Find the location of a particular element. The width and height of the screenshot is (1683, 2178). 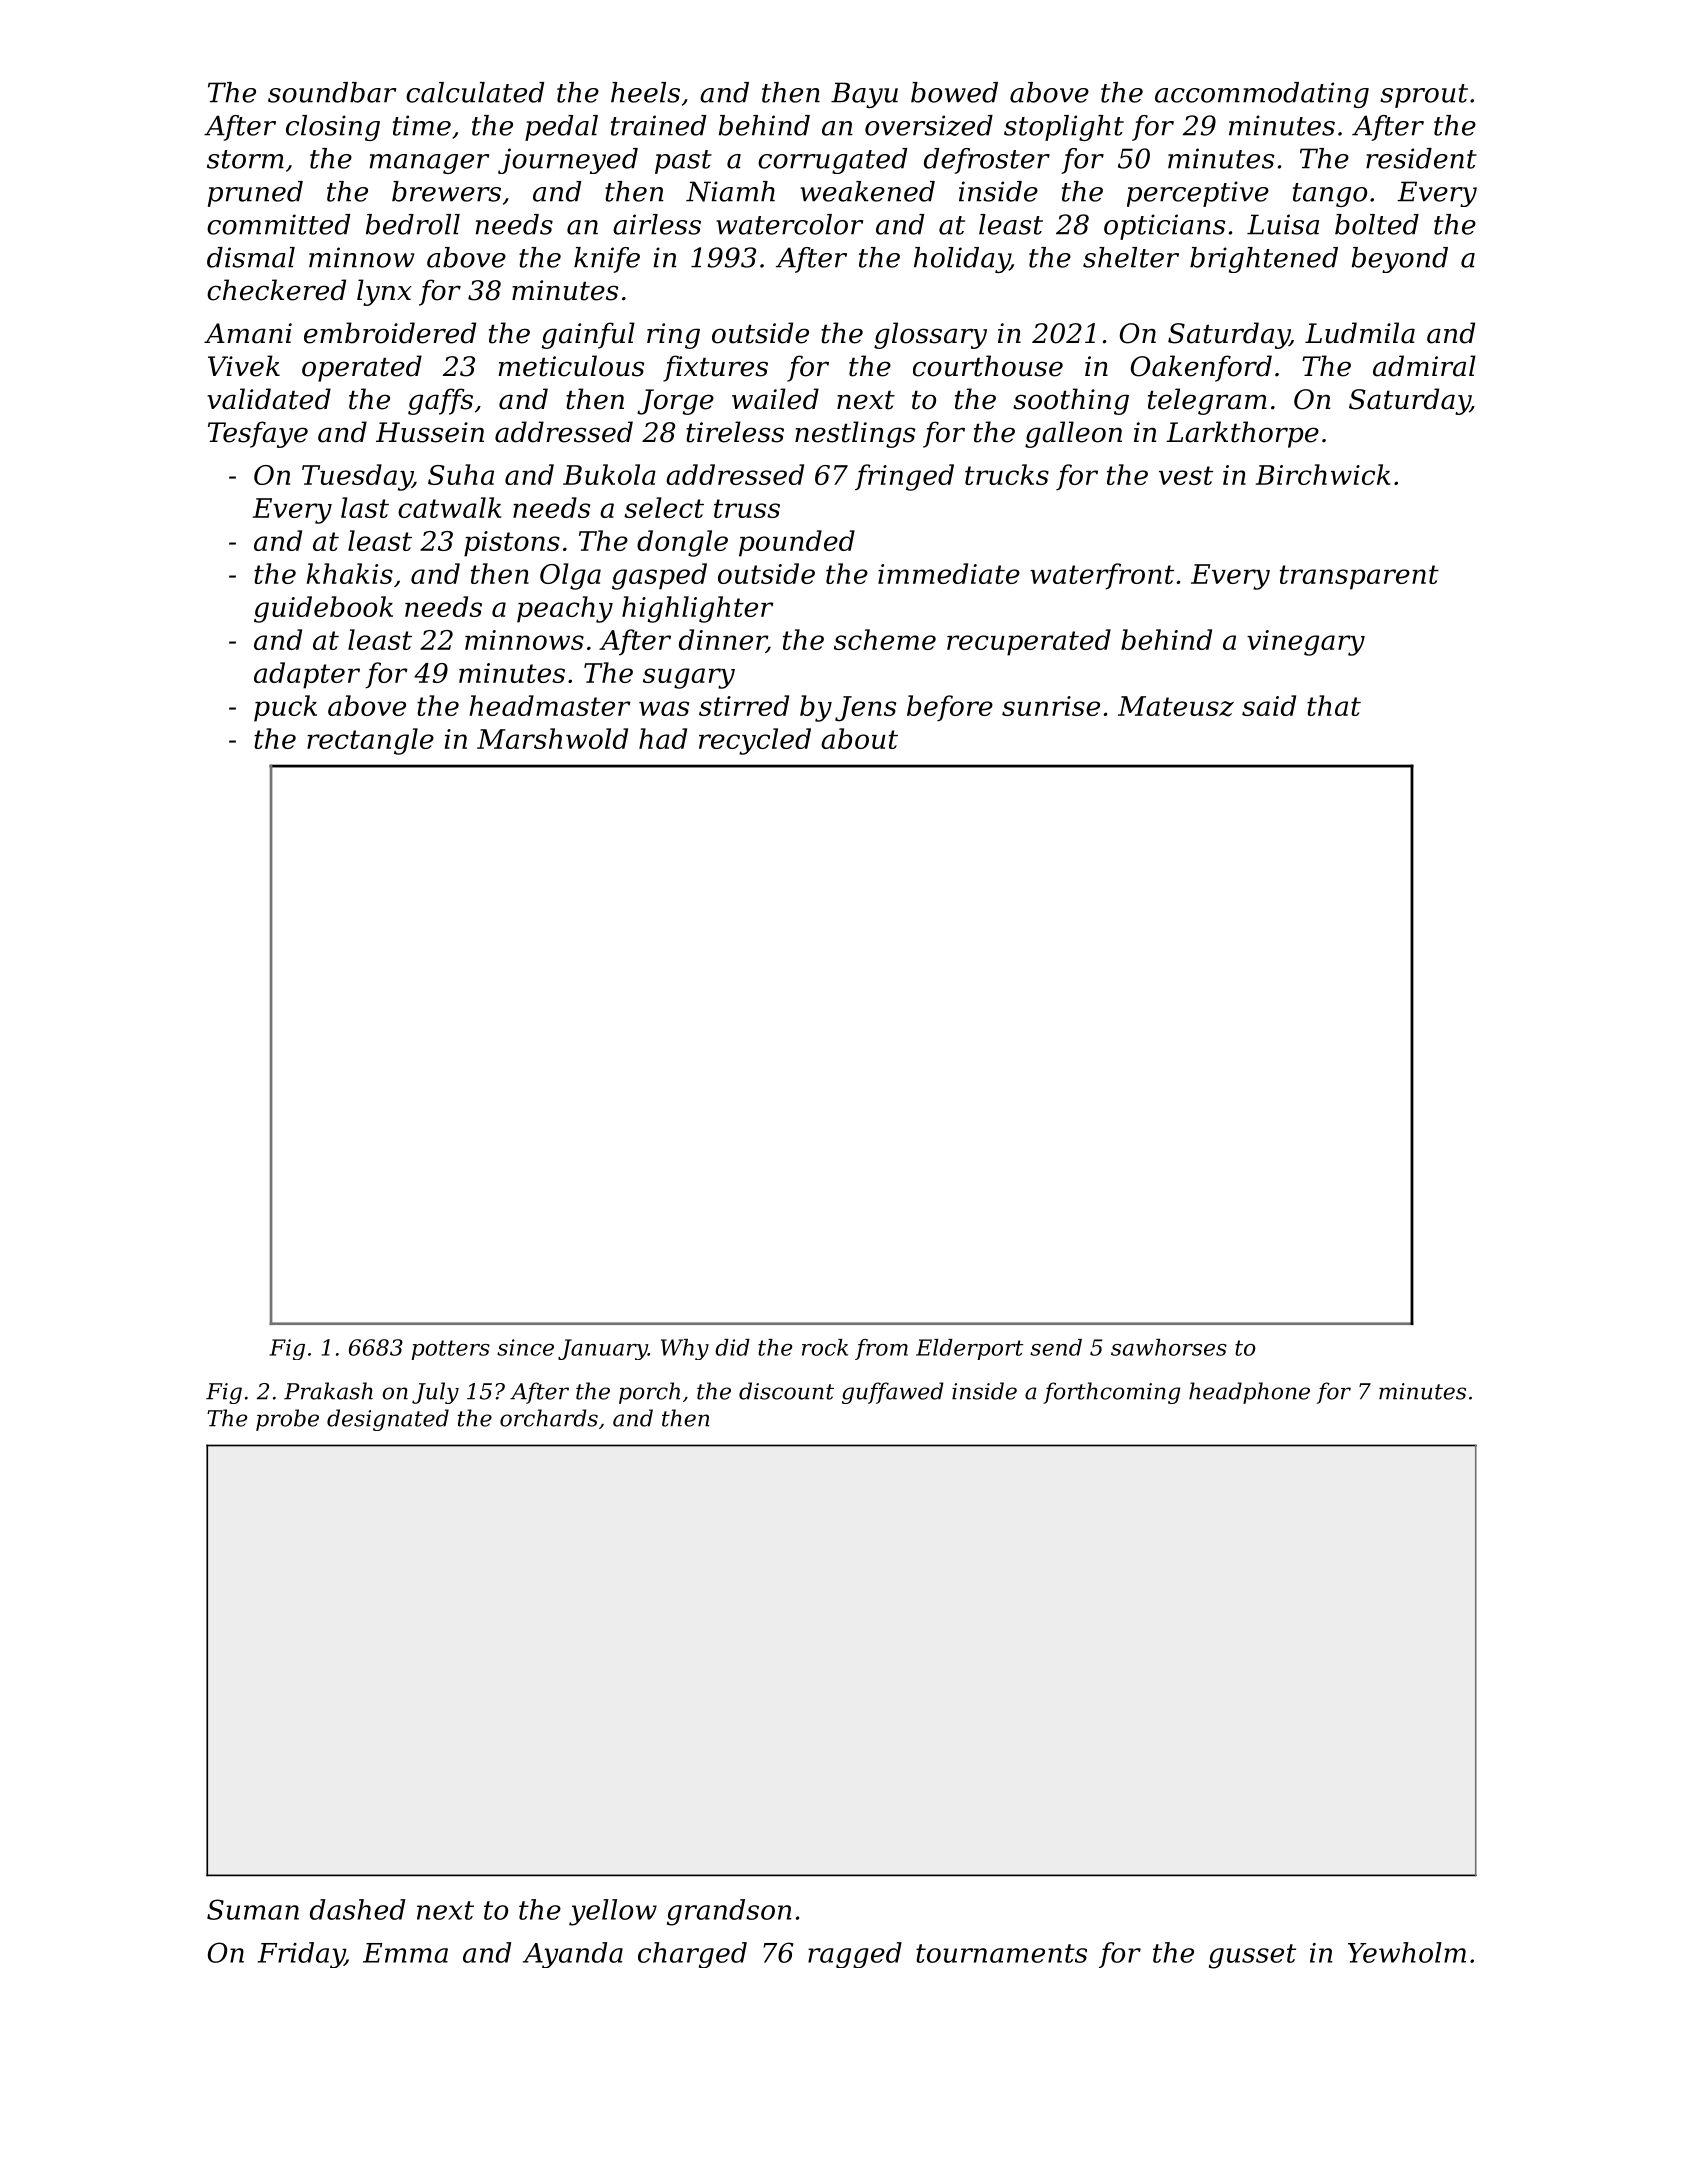

discount is located at coordinates (786, 1391).
